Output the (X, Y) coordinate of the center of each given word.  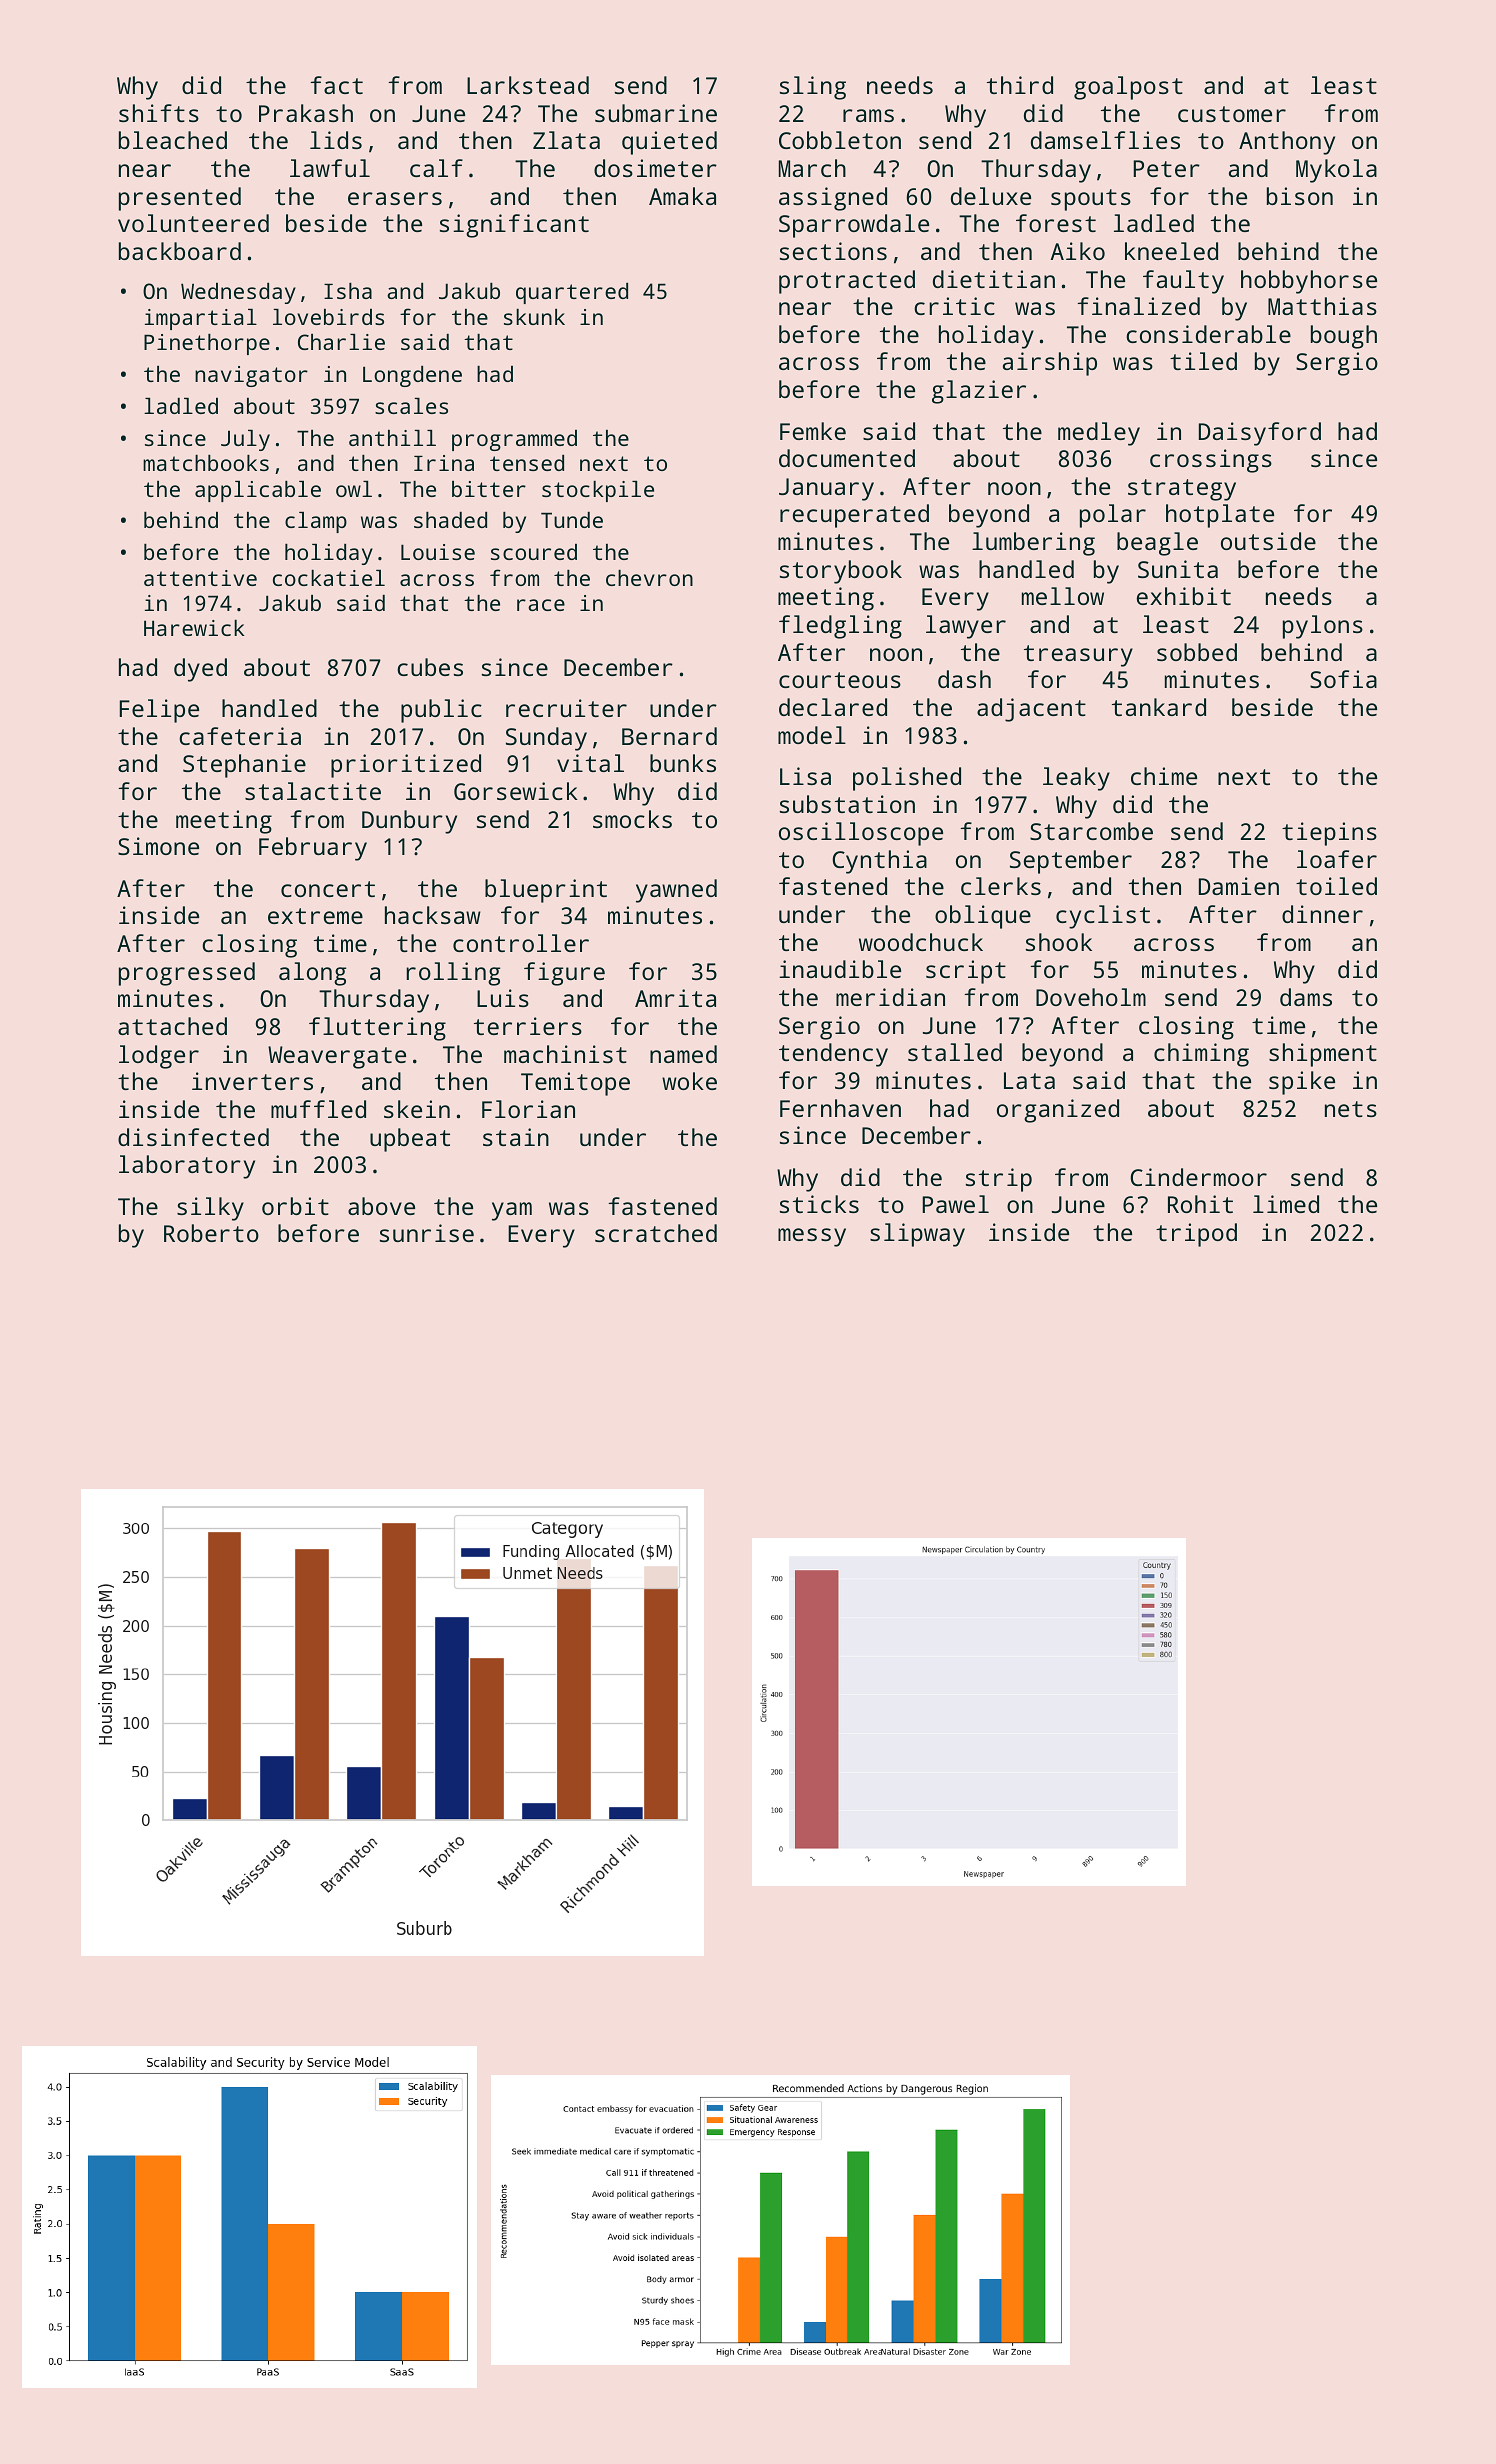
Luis (503, 998)
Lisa (805, 776)
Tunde (572, 520)
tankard (1159, 707)
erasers (395, 198)
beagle (1157, 544)
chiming (1201, 1055)
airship (1050, 364)
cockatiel (329, 578)
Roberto (211, 1233)
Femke (813, 431)
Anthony (1287, 143)
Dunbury (409, 822)
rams (868, 115)
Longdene (412, 376)
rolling (453, 974)
